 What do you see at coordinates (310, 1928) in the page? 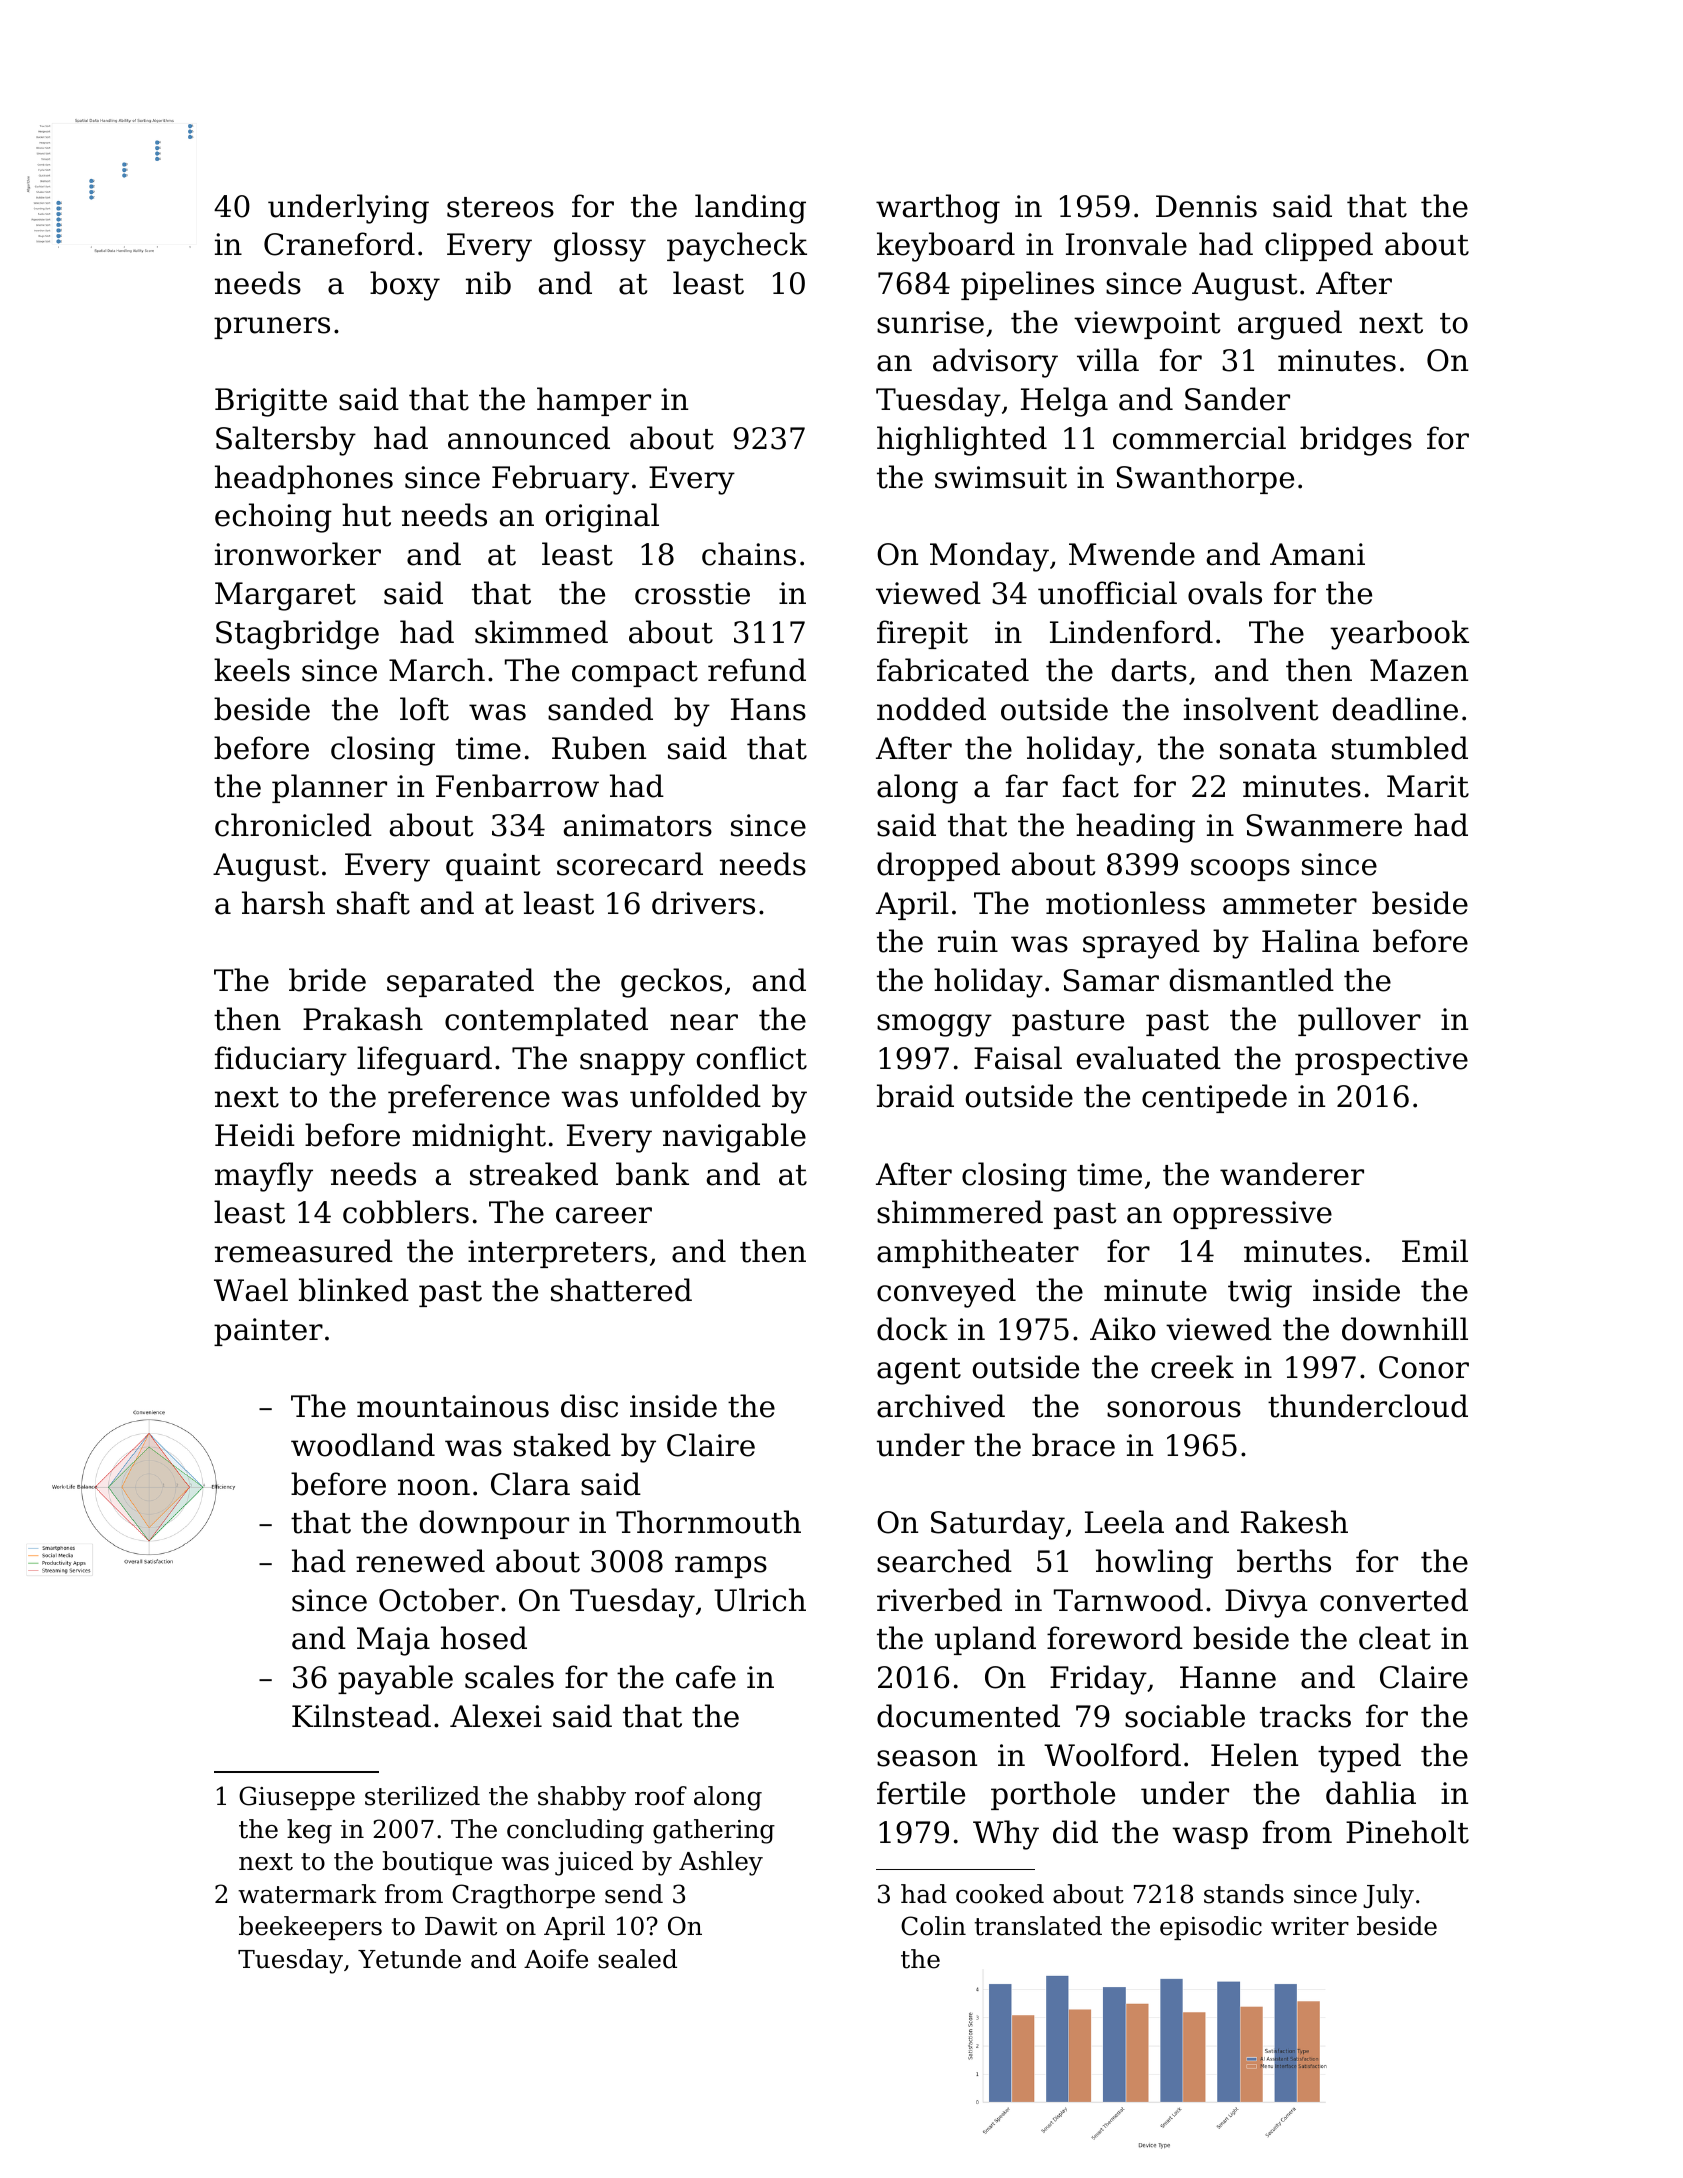
I see `beekeepers` at bounding box center [310, 1928].
